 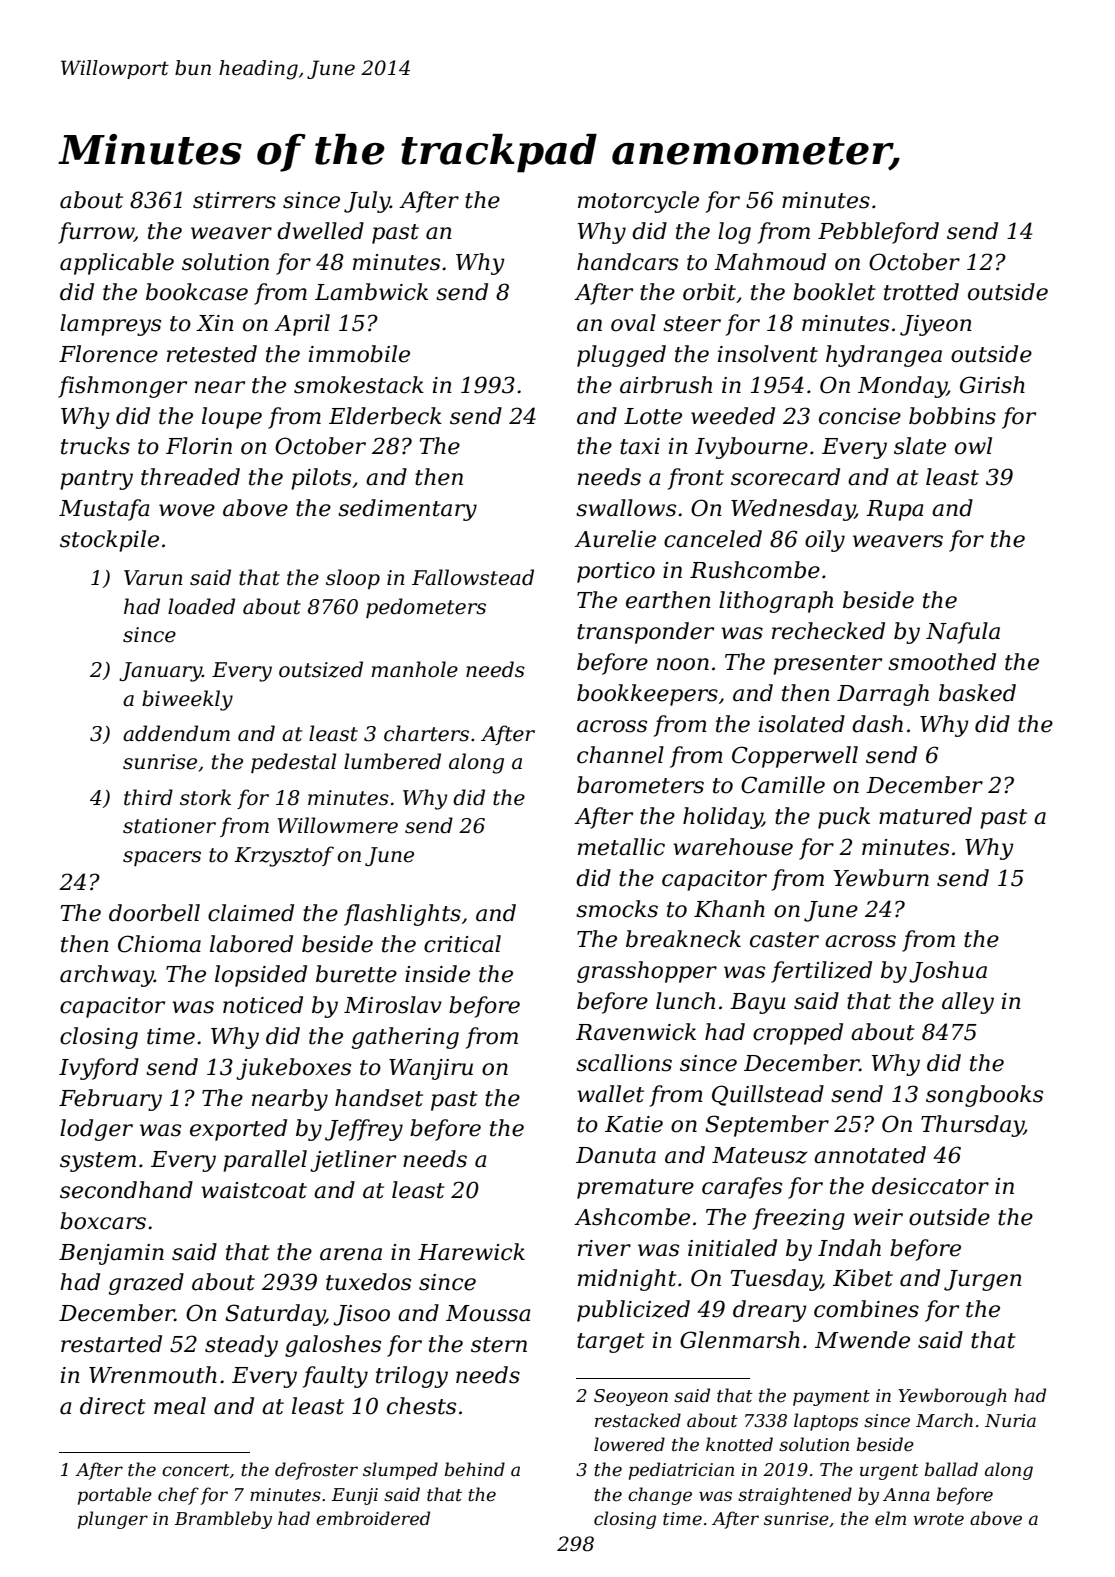 What do you see at coordinates (234, 200) in the screenshot?
I see `stirrers` at bounding box center [234, 200].
